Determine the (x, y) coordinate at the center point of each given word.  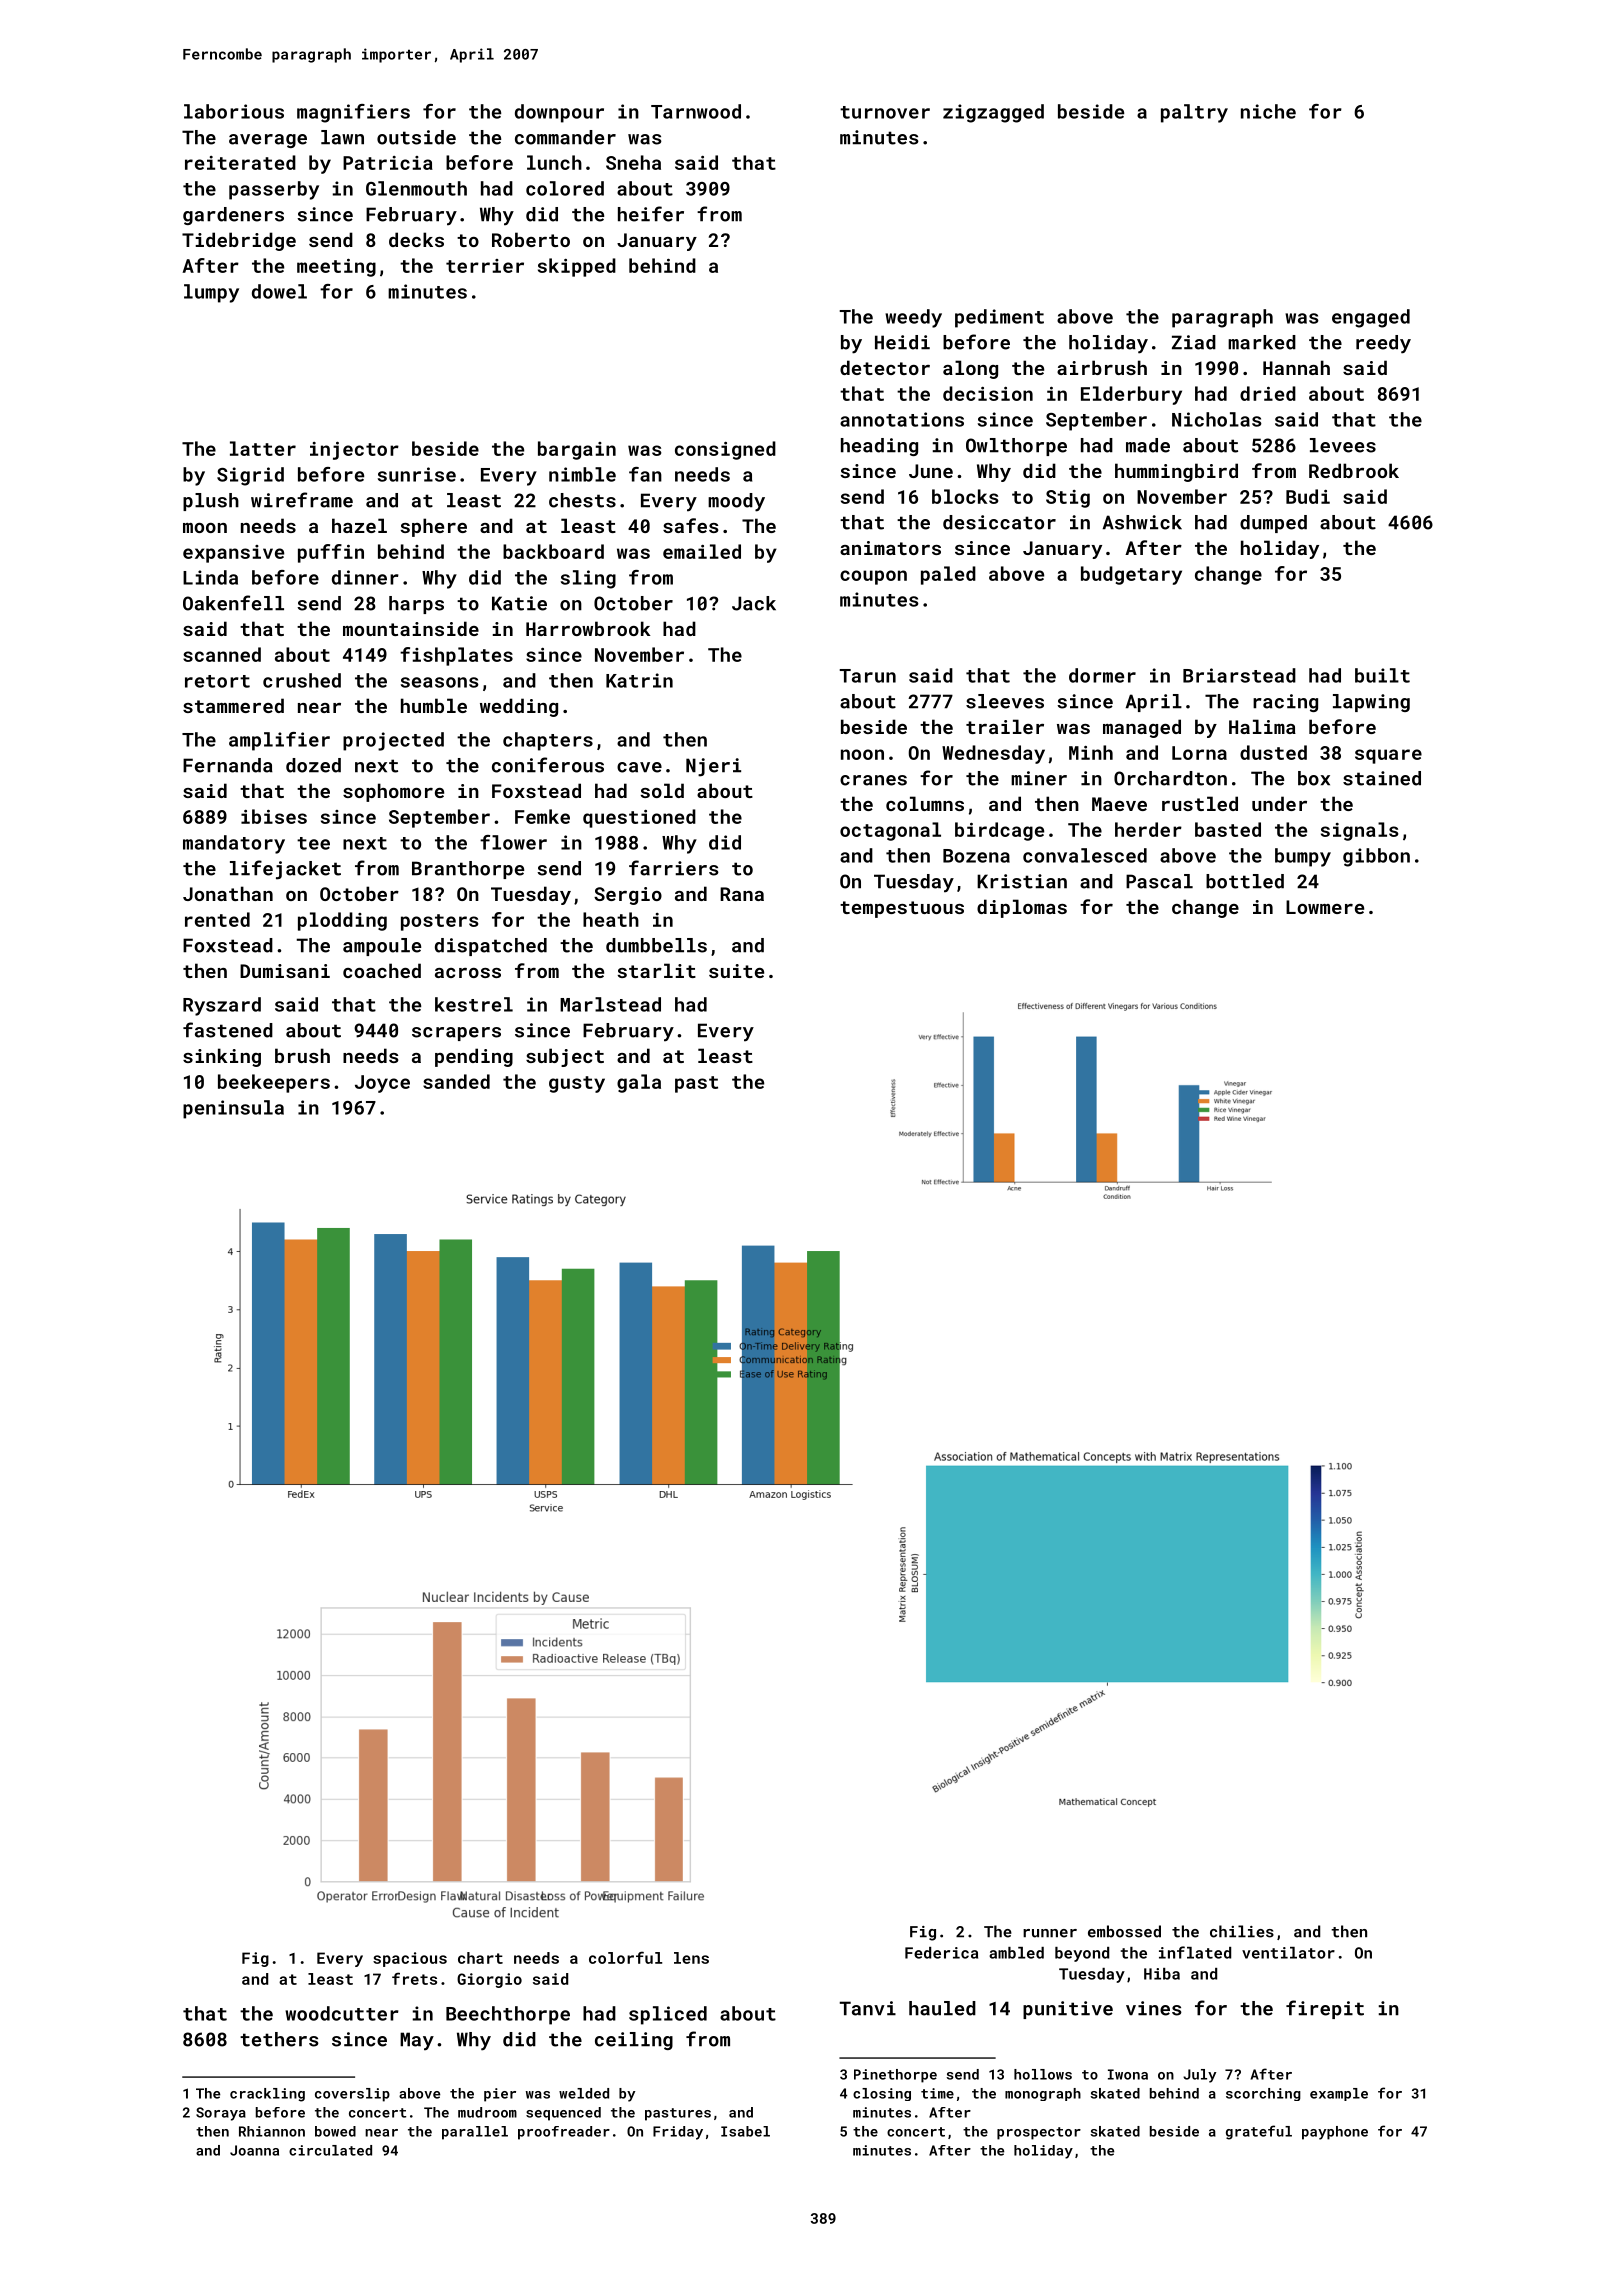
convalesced (1085, 855)
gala (639, 1083)
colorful (625, 1957)
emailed (702, 551)
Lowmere (1325, 907)
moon (205, 528)
